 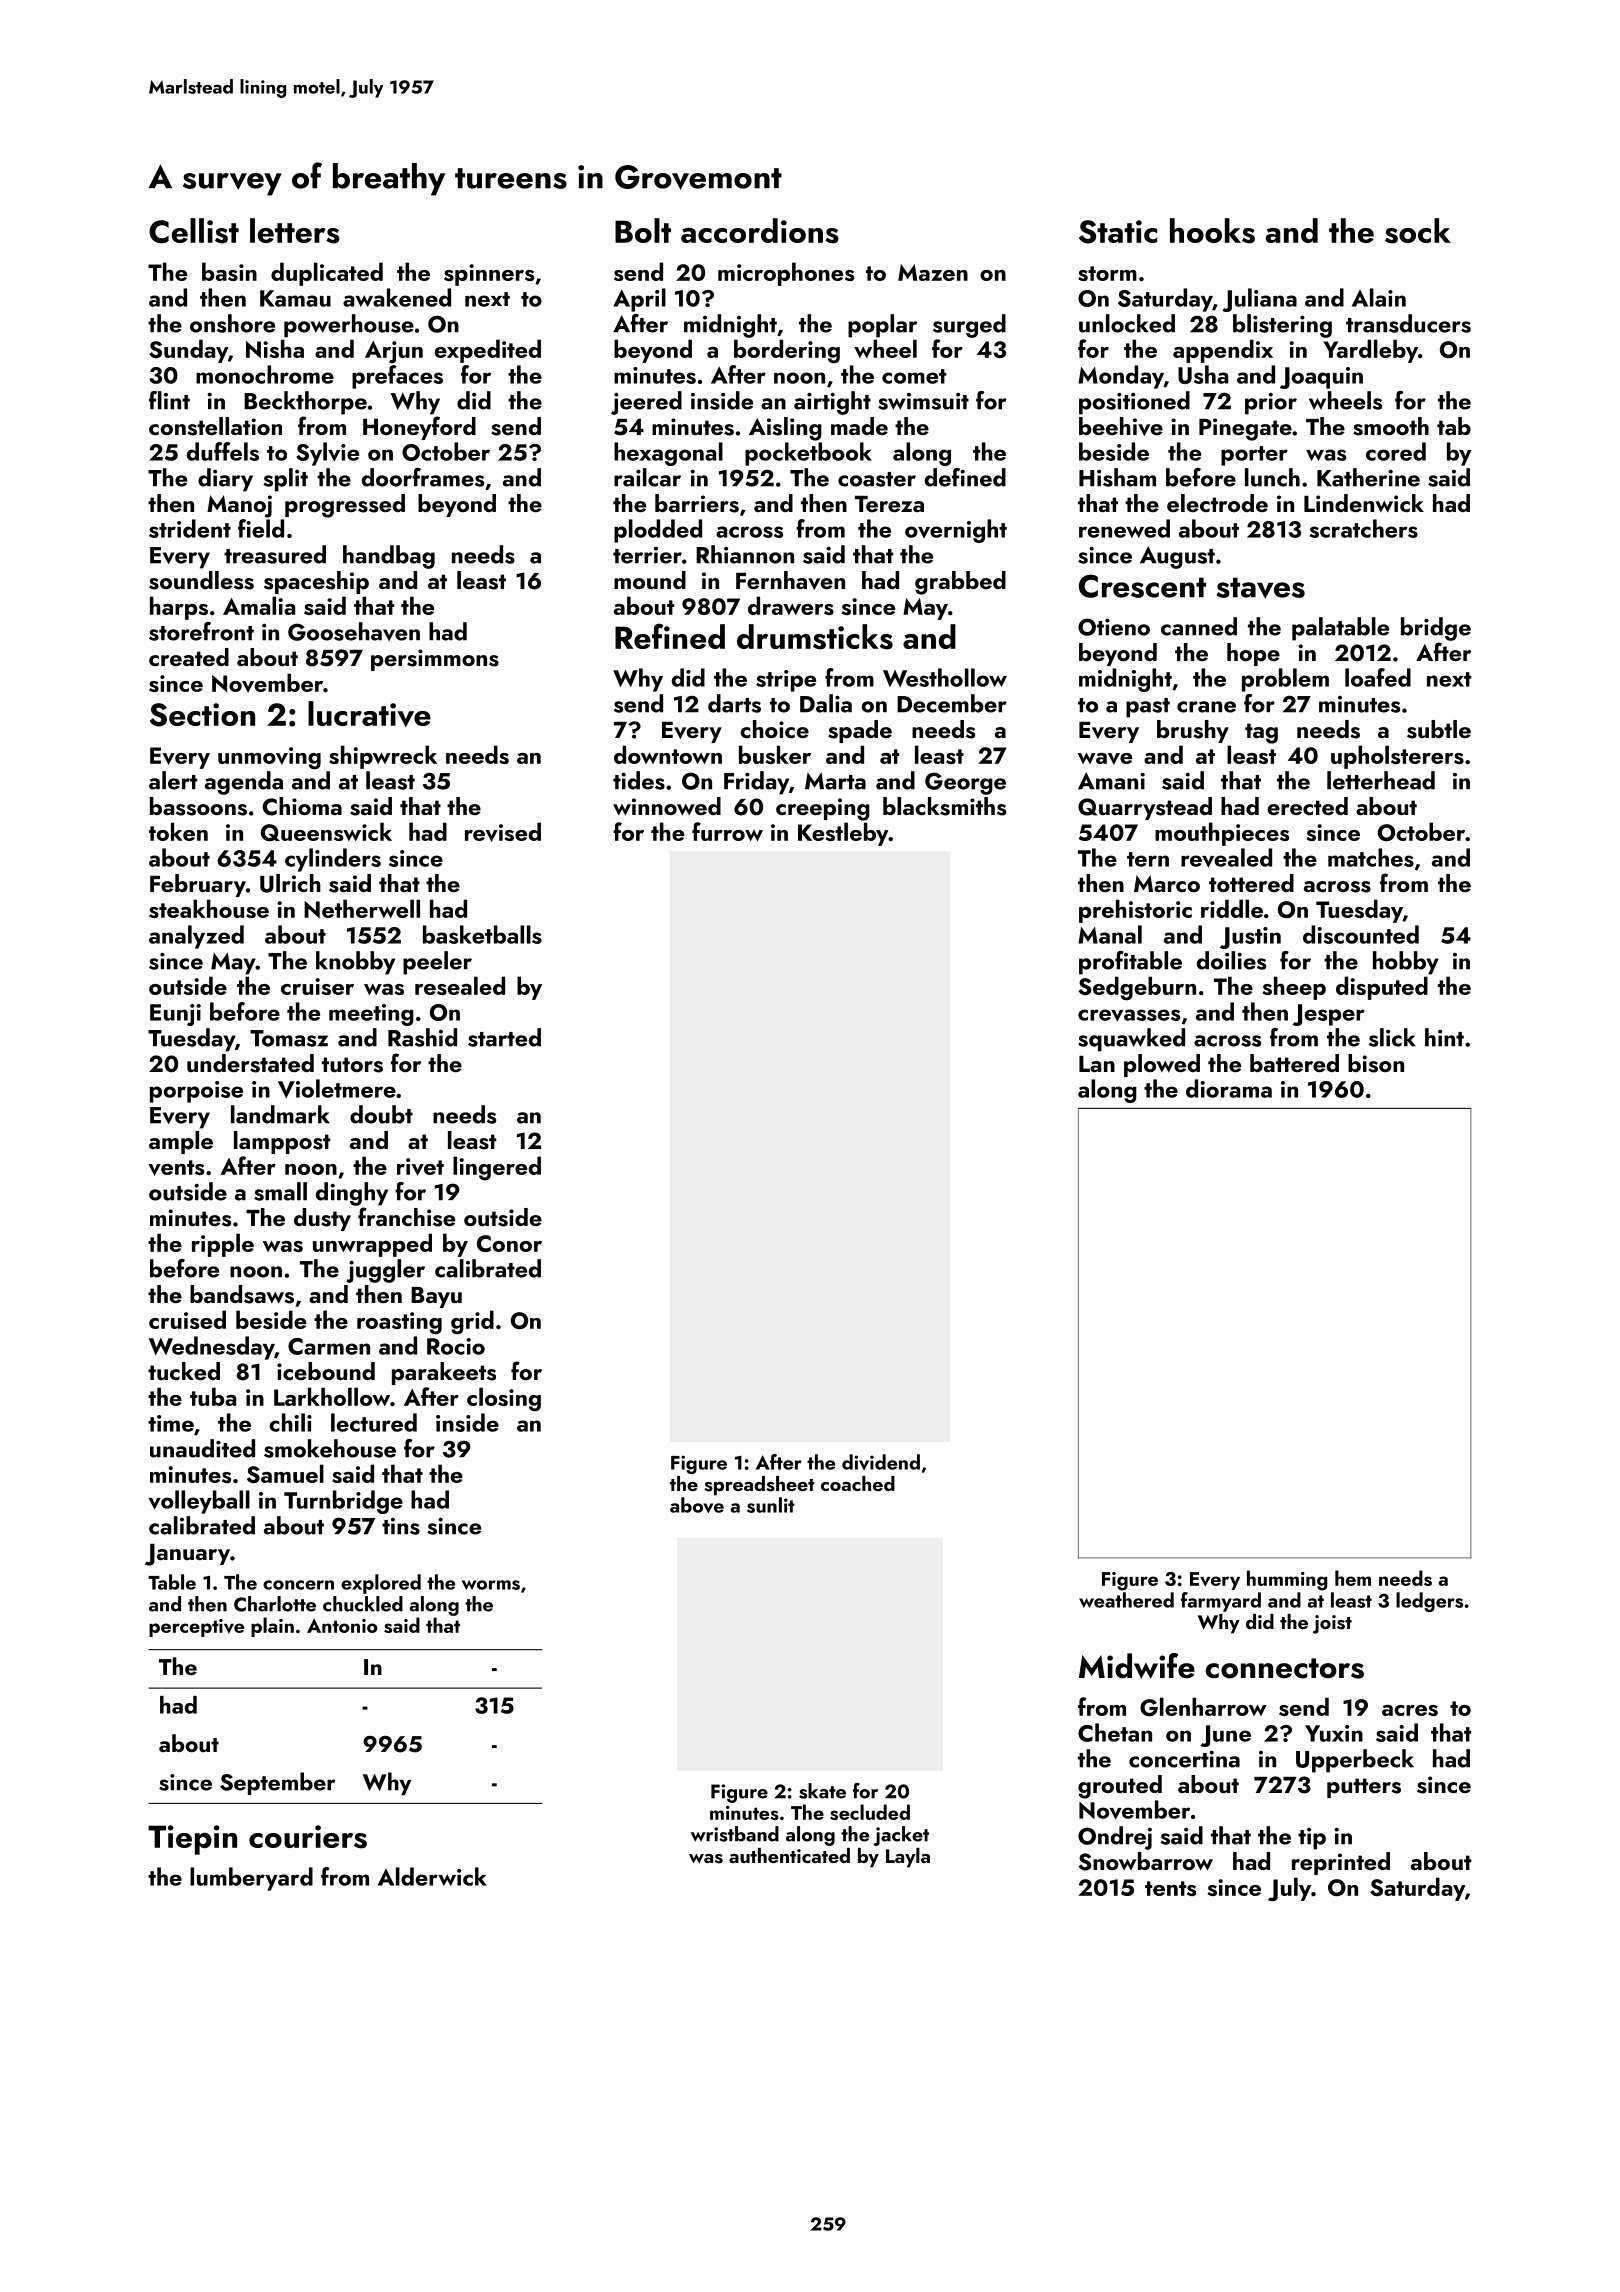 What do you see at coordinates (965, 783) in the document?
I see `George` at bounding box center [965, 783].
